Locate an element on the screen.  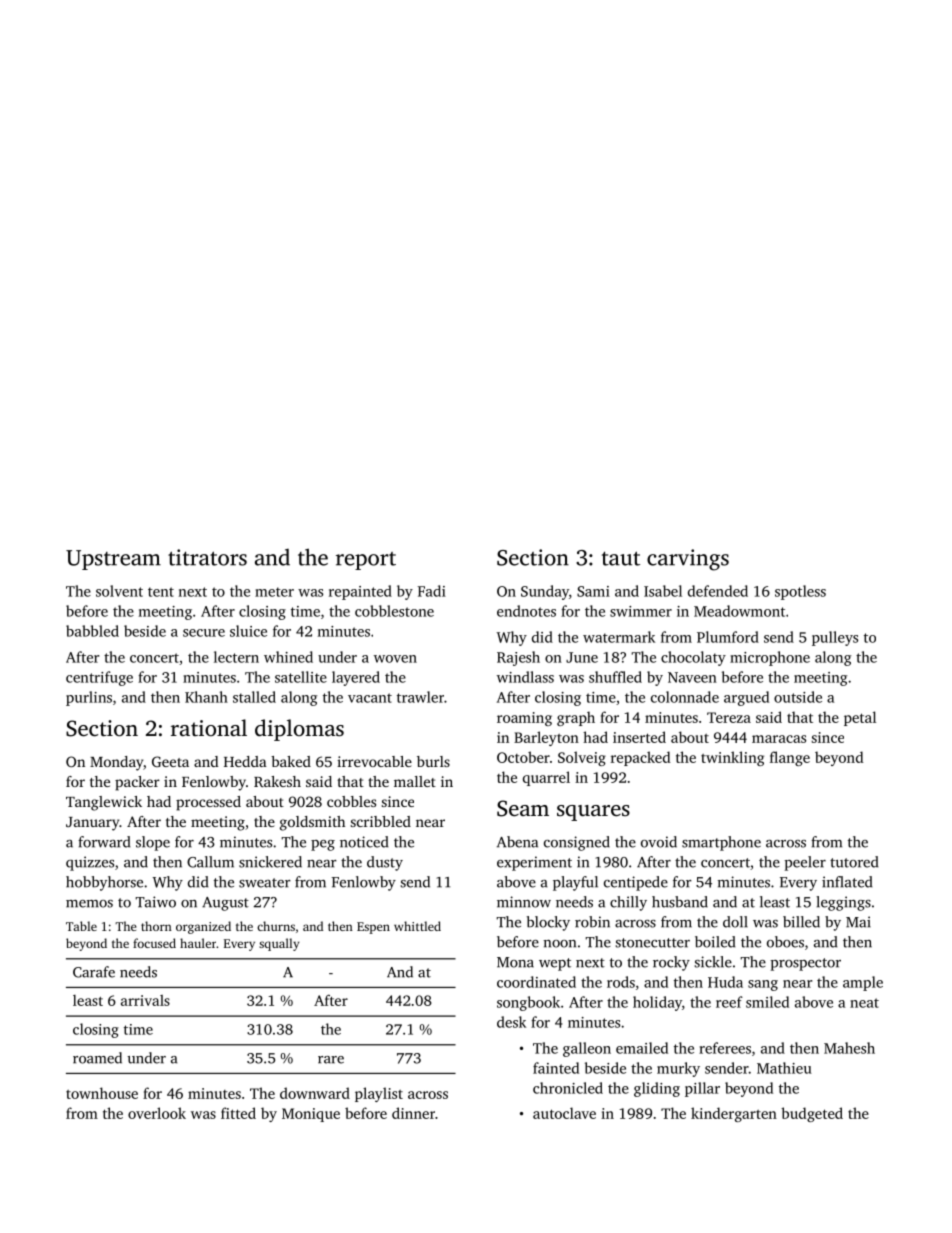
twinkling is located at coordinates (732, 758).
